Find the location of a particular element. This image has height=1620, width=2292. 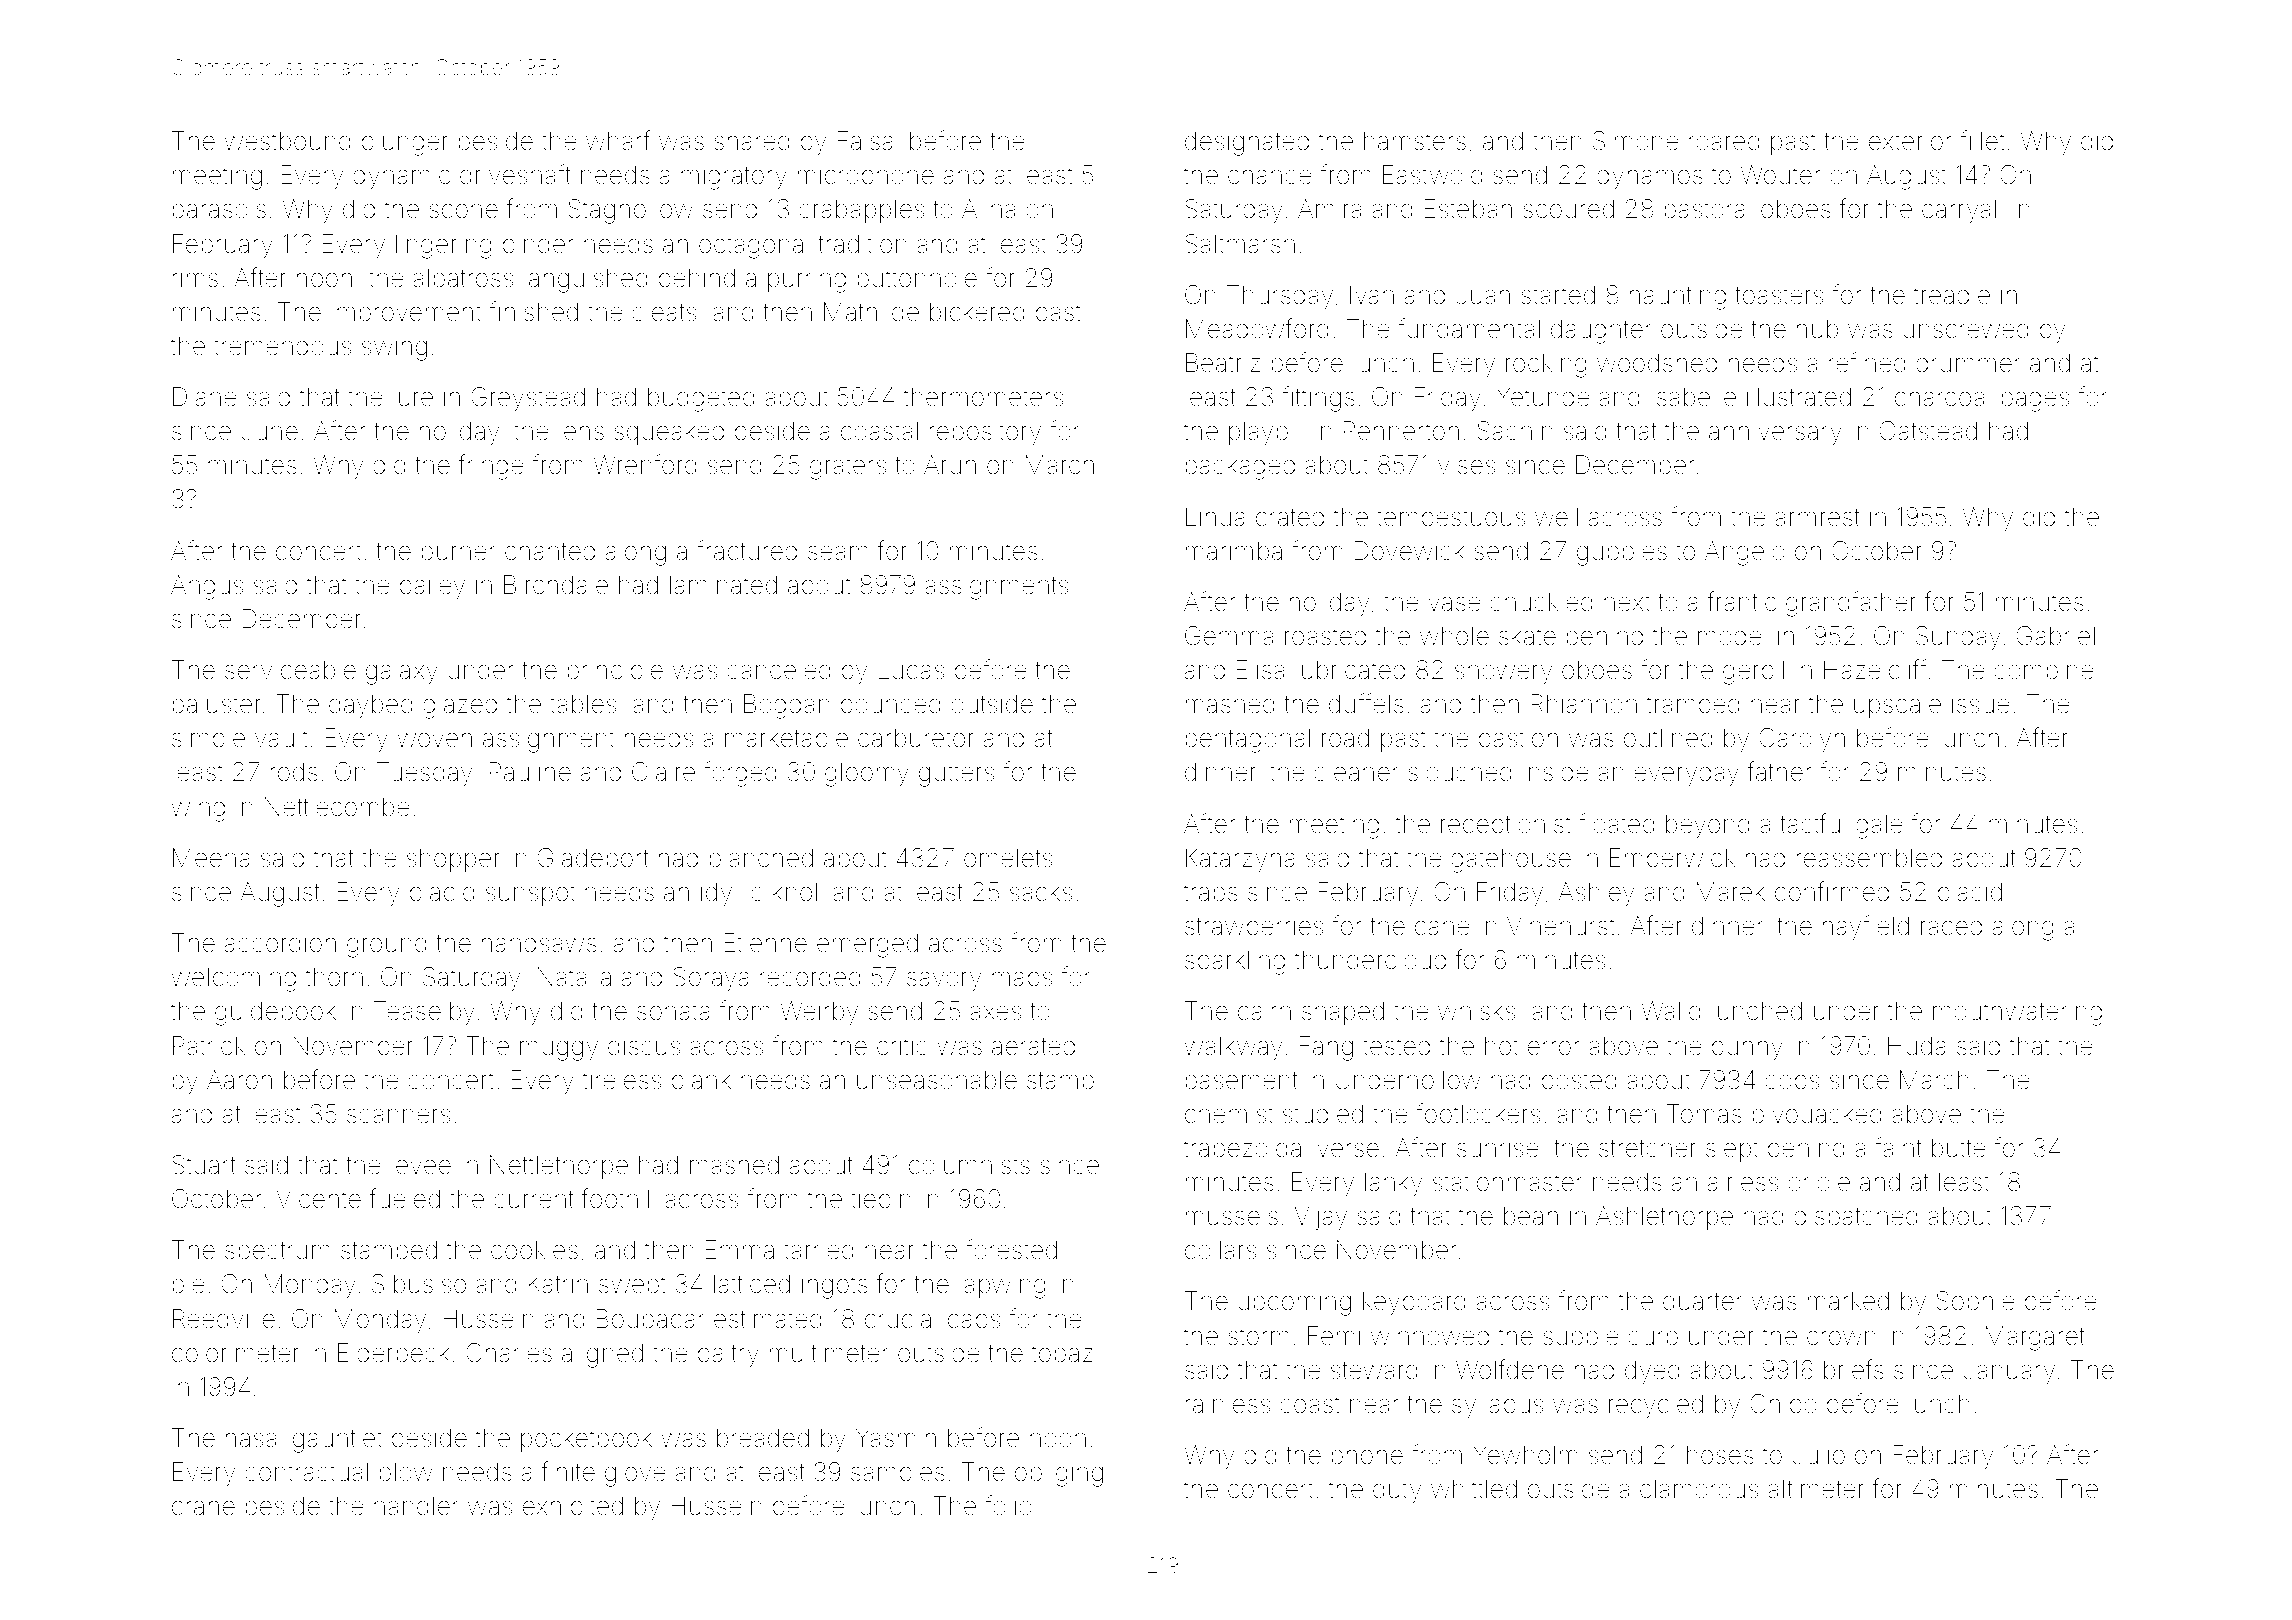

parasols is located at coordinates (219, 211).
